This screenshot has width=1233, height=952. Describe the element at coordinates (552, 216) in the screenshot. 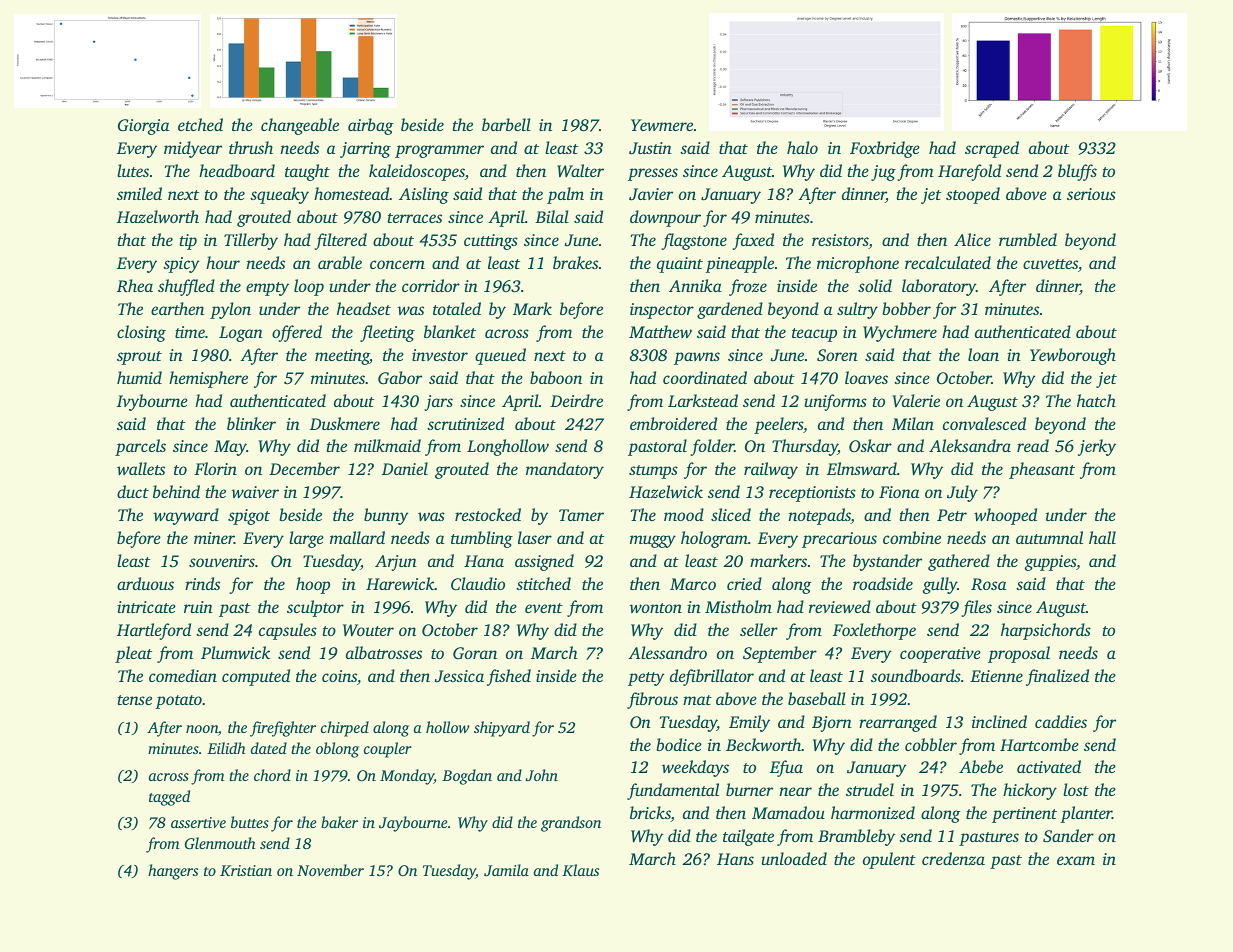

I see `Bilal` at that location.
